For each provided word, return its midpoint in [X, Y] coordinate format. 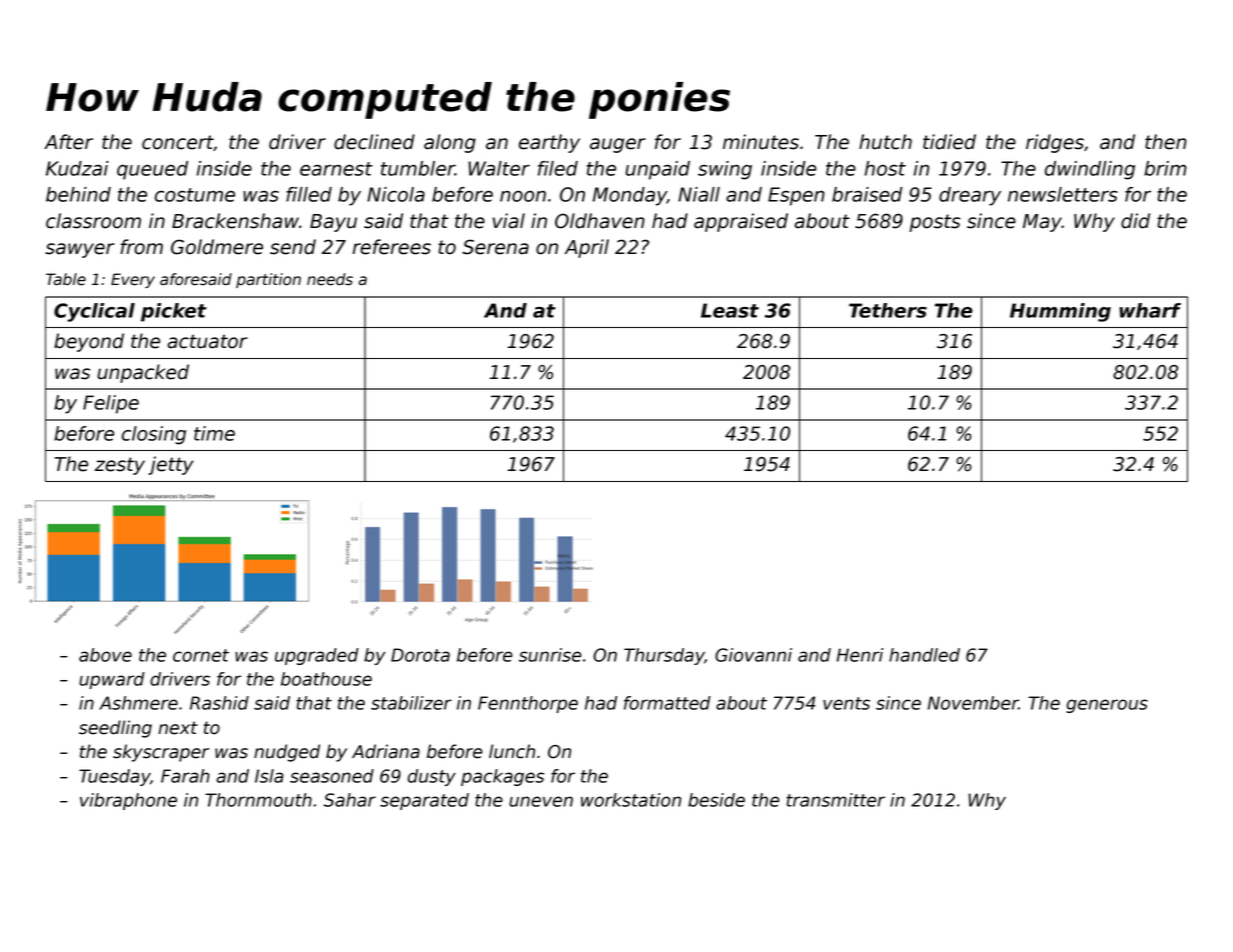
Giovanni [753, 655]
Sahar [350, 800]
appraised [741, 222]
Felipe [111, 404]
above [105, 655]
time [214, 433]
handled [924, 655]
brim [1165, 168]
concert [178, 143]
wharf [1150, 310]
